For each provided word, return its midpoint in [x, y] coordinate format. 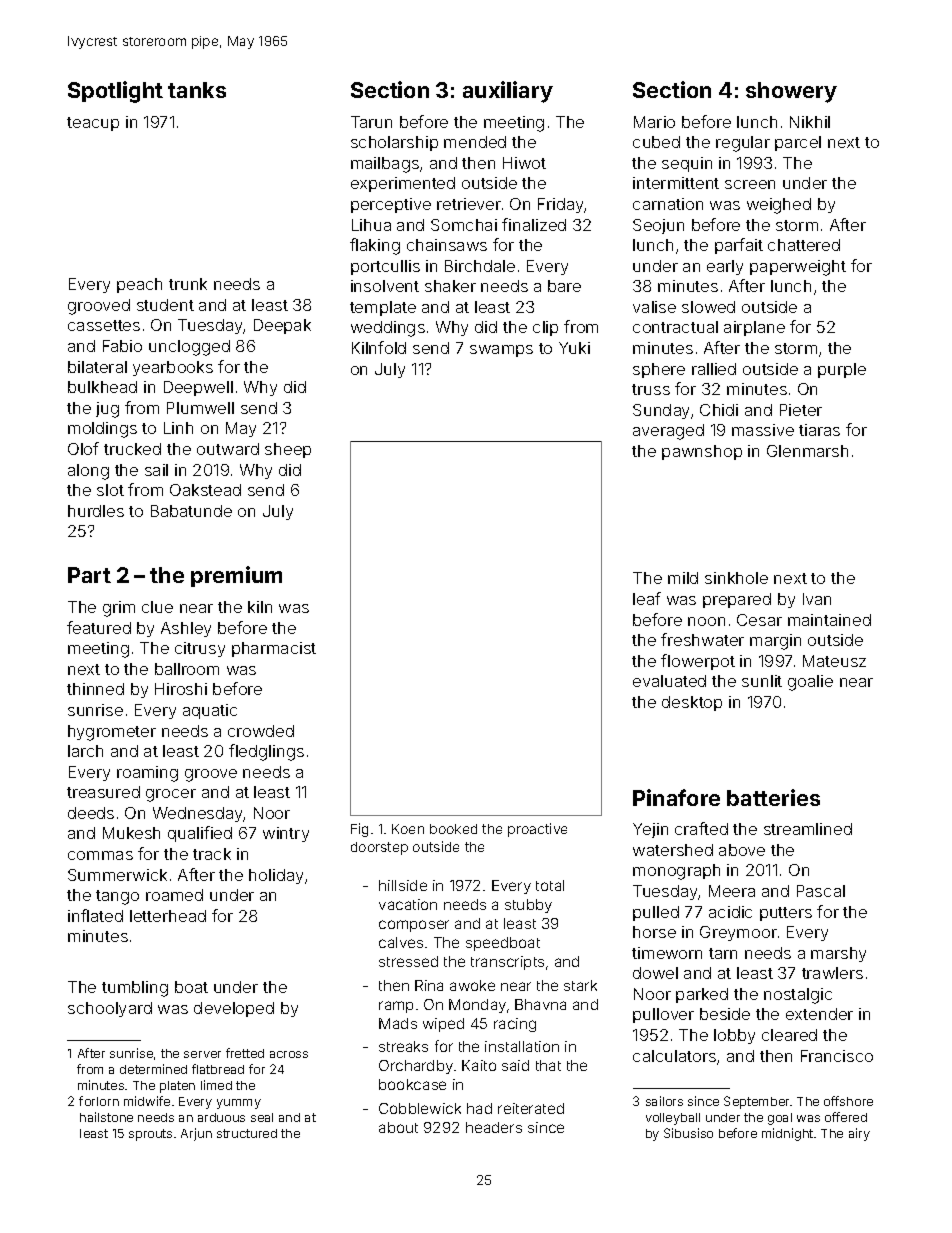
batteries [773, 797]
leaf [647, 598]
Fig [359, 830]
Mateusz [834, 661]
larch [85, 751]
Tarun [371, 122]
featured [99, 627]
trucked [132, 449]
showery [791, 92]
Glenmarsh [807, 451]
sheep [288, 450]
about [398, 1127]
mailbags [385, 165]
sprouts [150, 1135]
